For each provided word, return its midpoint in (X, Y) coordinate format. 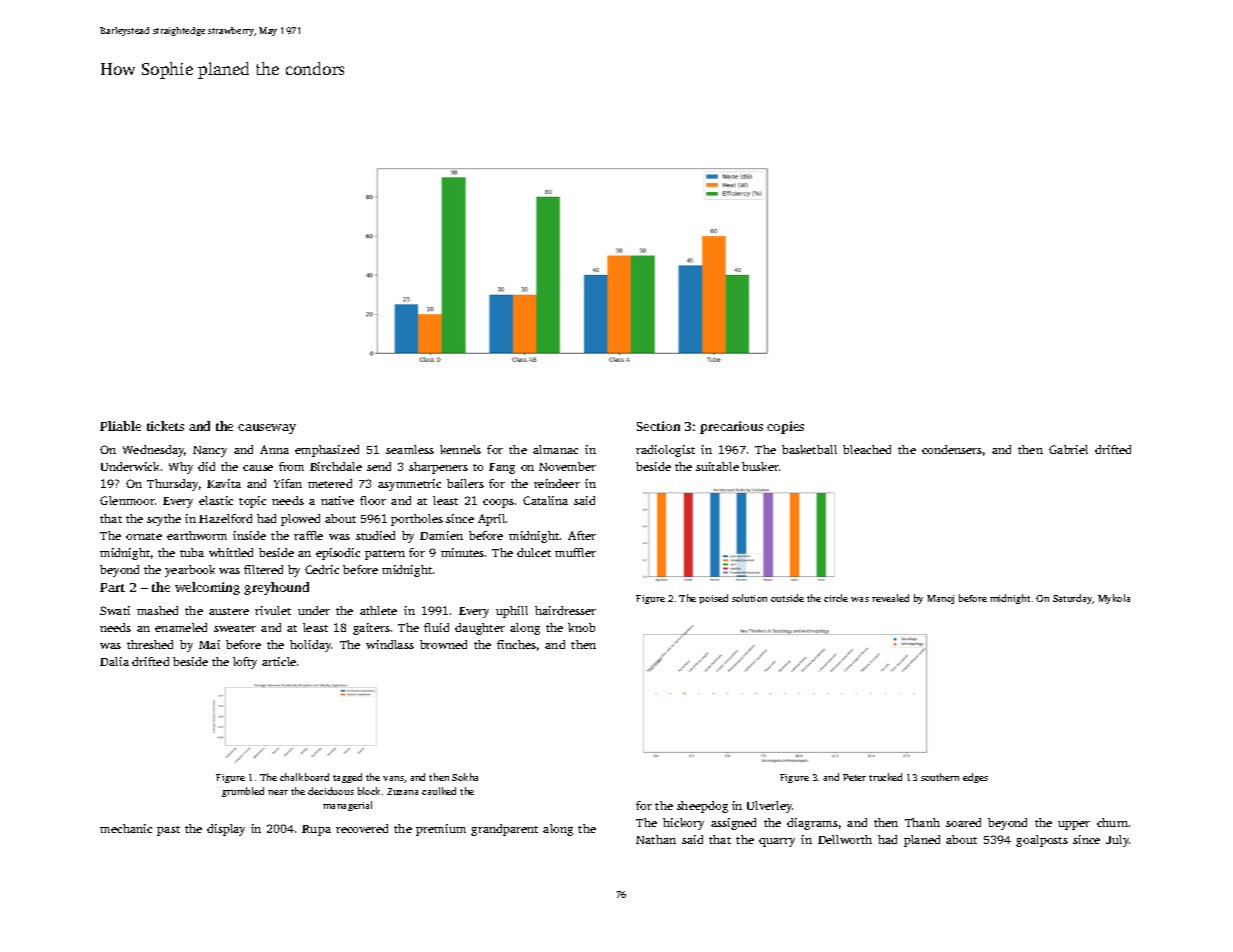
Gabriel (1068, 449)
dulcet (534, 552)
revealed (890, 598)
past (168, 831)
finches (516, 644)
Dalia (114, 661)
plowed (300, 520)
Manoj (940, 599)
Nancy (210, 451)
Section (658, 426)
